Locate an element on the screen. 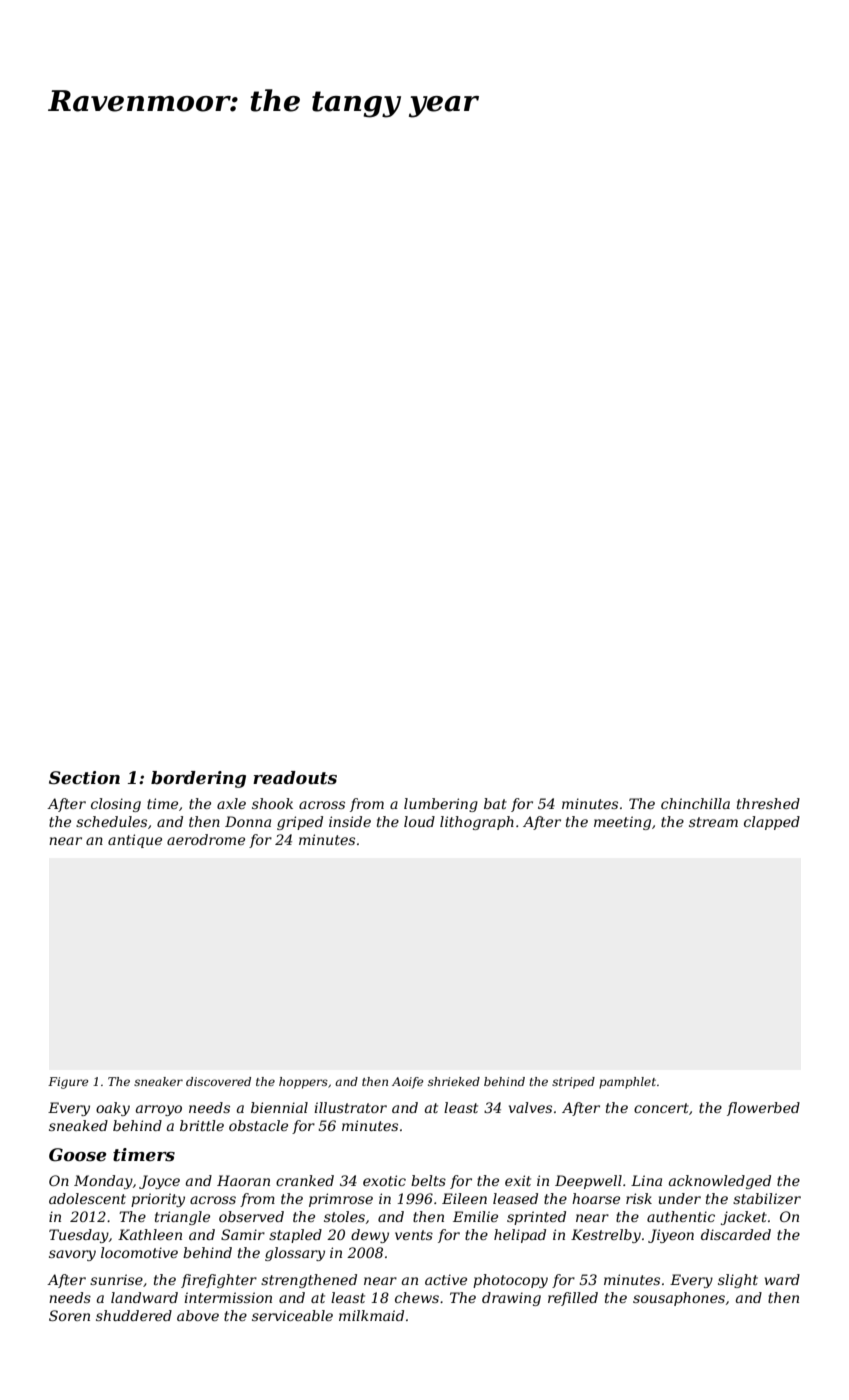  vents is located at coordinates (414, 1235).
